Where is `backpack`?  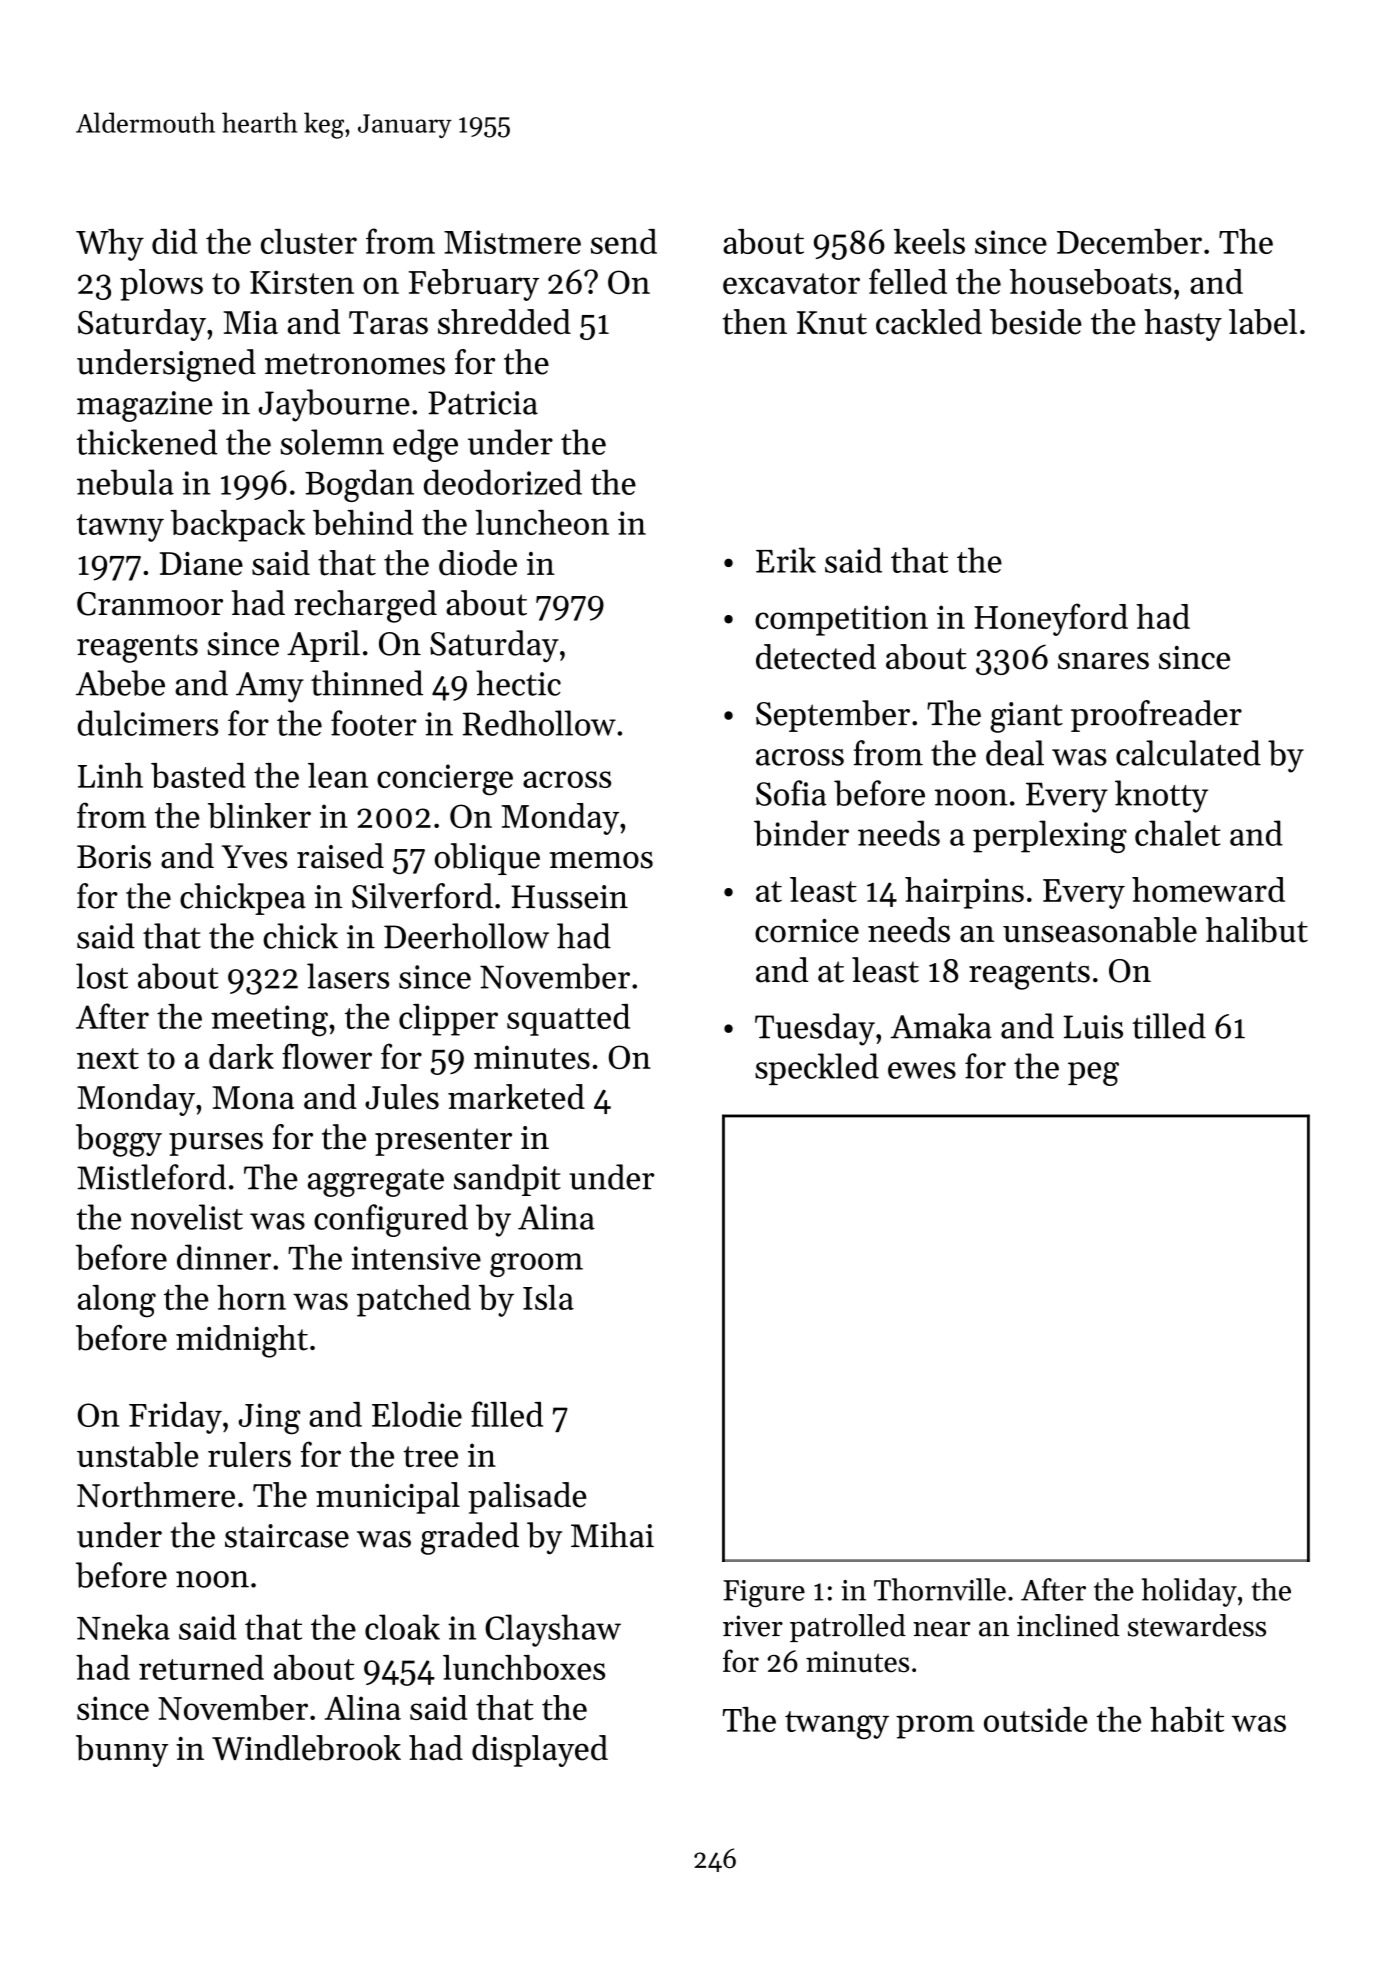 backpack is located at coordinates (237, 526).
